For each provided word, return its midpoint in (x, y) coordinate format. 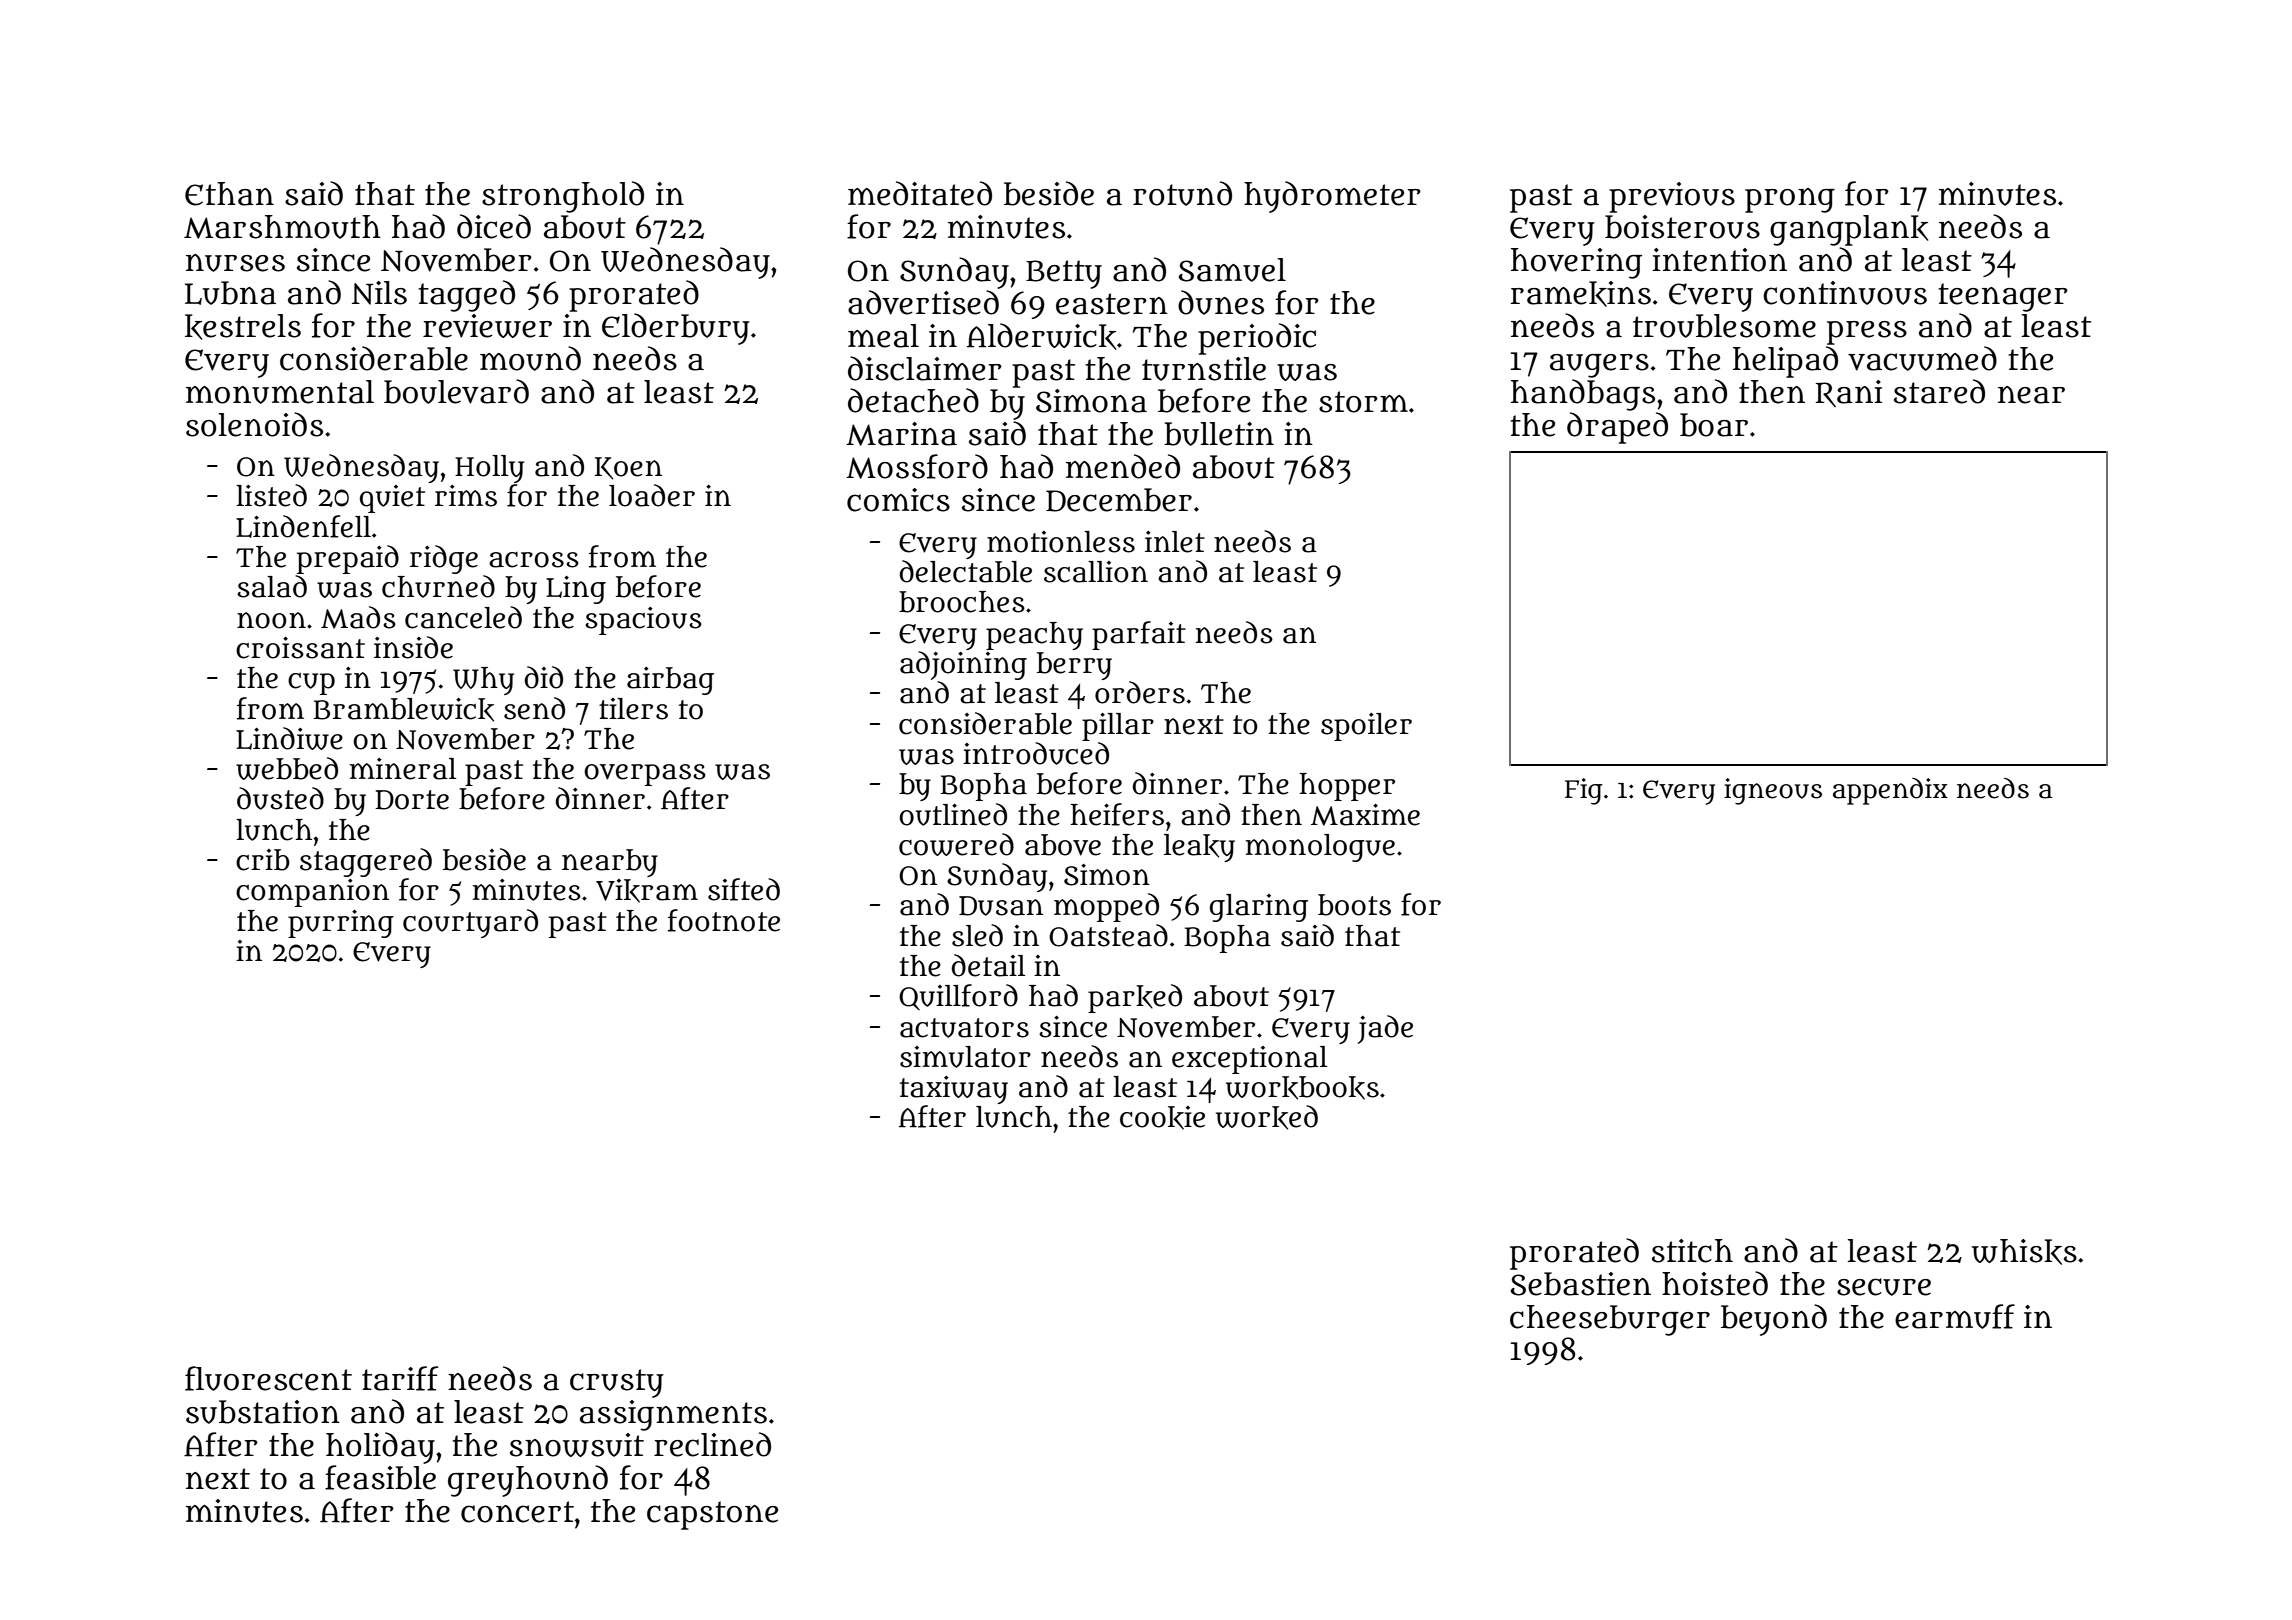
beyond (1774, 1320)
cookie (1162, 1118)
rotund (1182, 193)
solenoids (254, 424)
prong (1790, 200)
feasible (380, 1477)
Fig (1584, 791)
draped (1617, 428)
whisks (2024, 1252)
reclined (712, 1444)
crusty (617, 1383)
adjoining (963, 665)
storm (1363, 402)
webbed (287, 768)
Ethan (229, 194)
